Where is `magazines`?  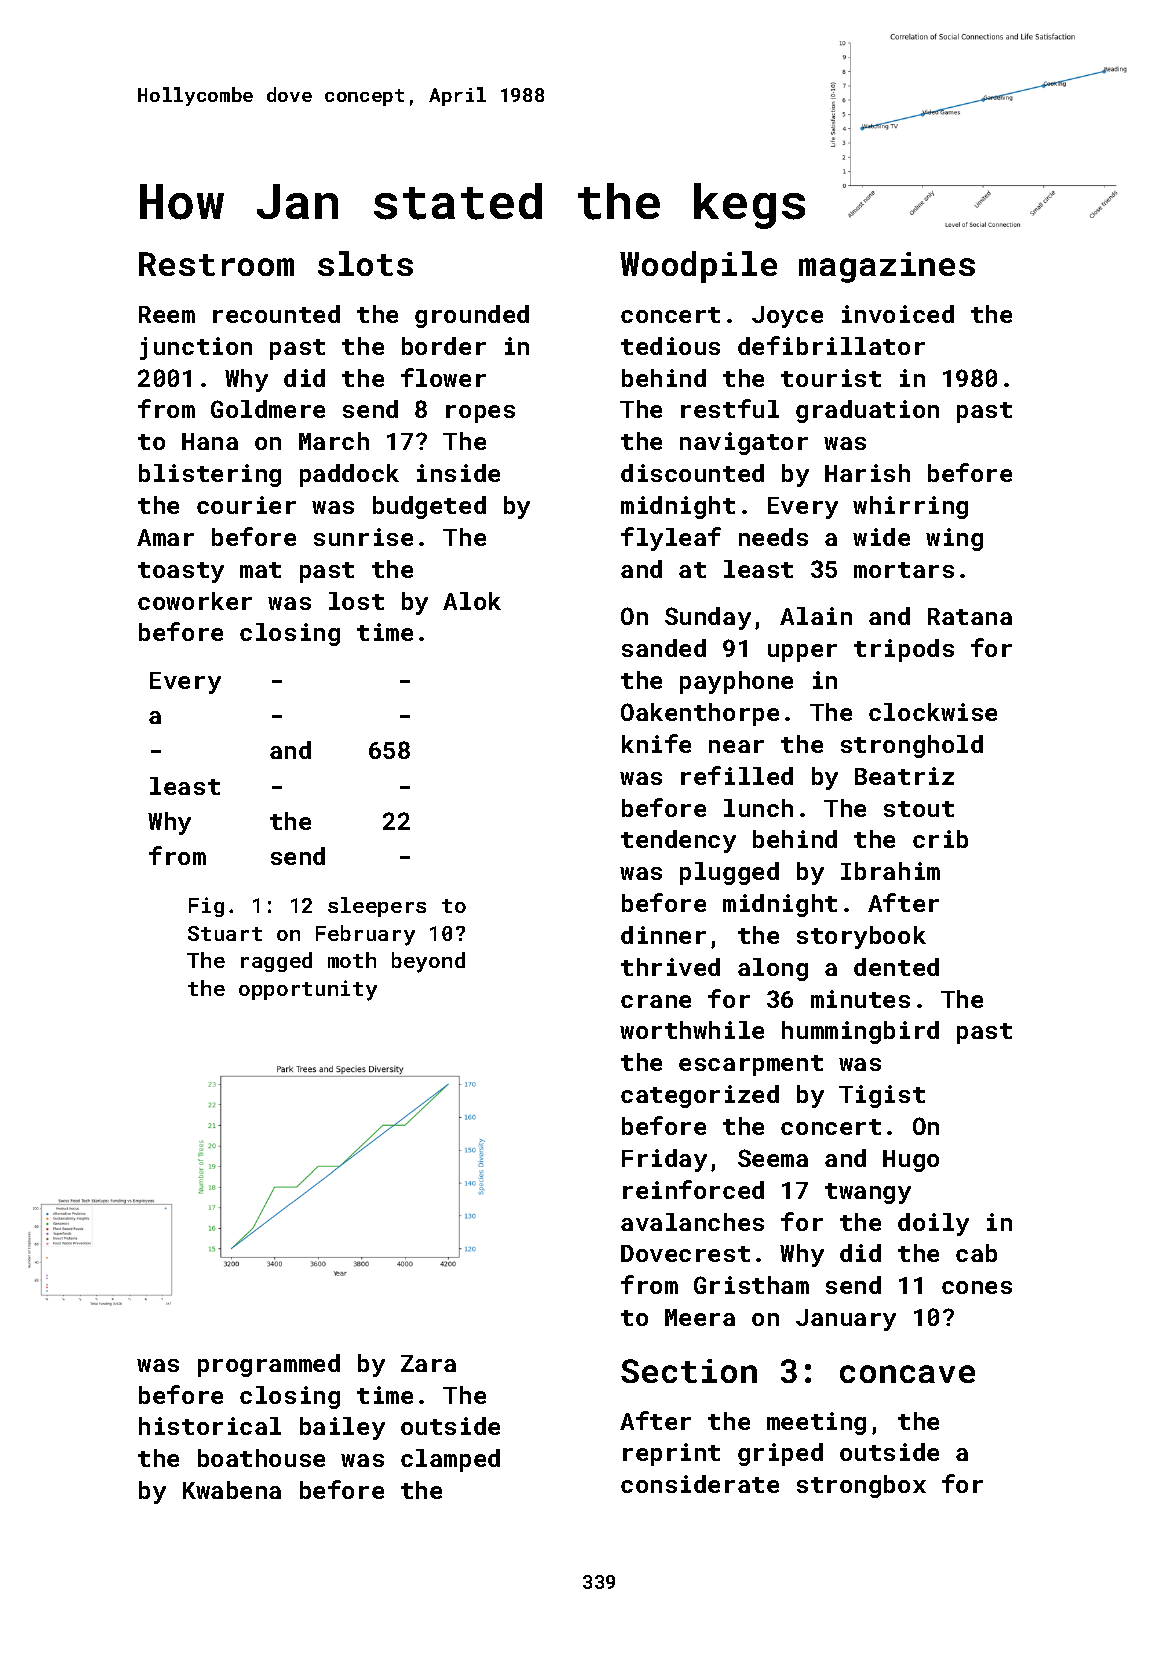
magazines is located at coordinates (887, 267).
